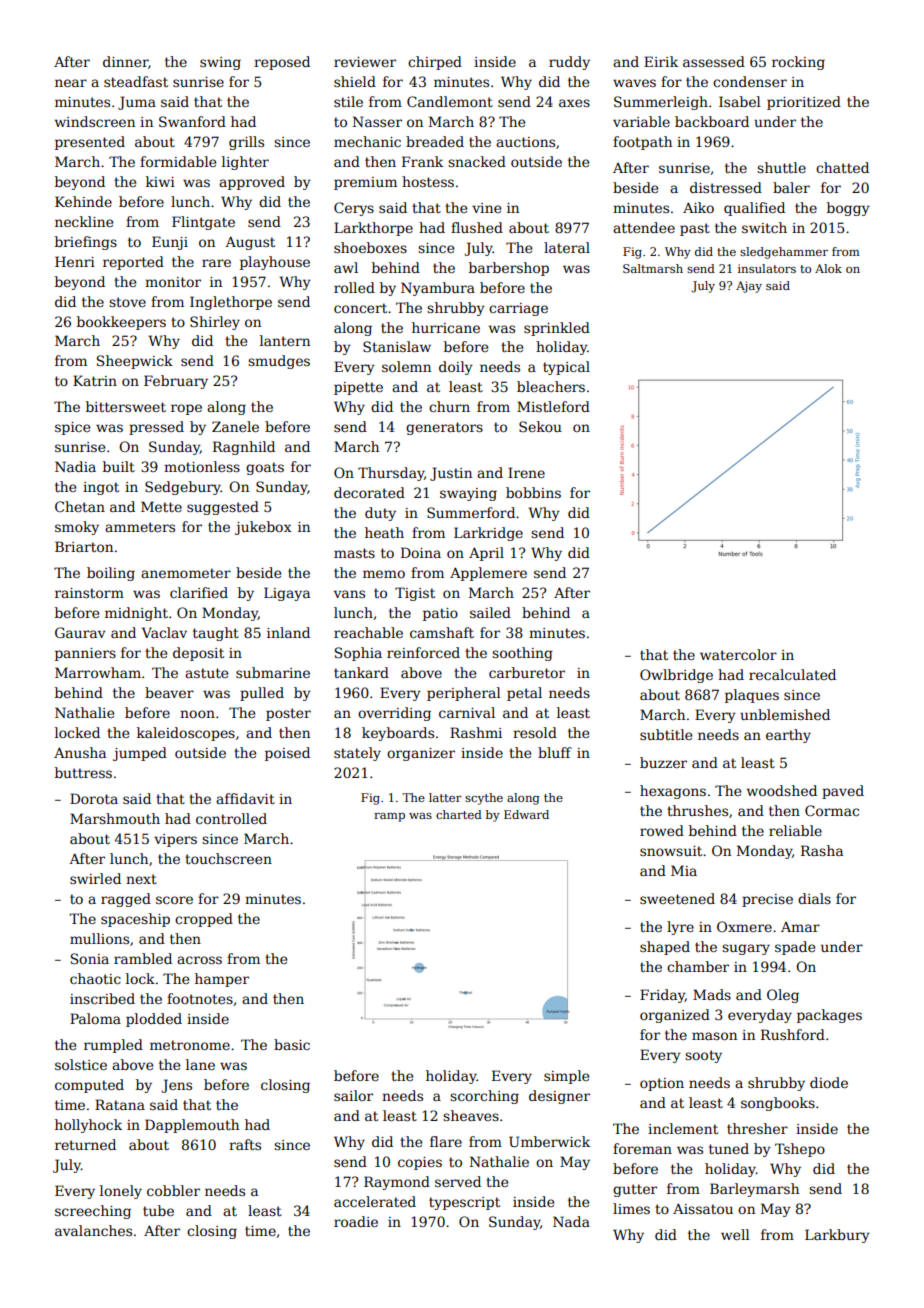  What do you see at coordinates (115, 818) in the screenshot?
I see `Marshmouth` at bounding box center [115, 818].
